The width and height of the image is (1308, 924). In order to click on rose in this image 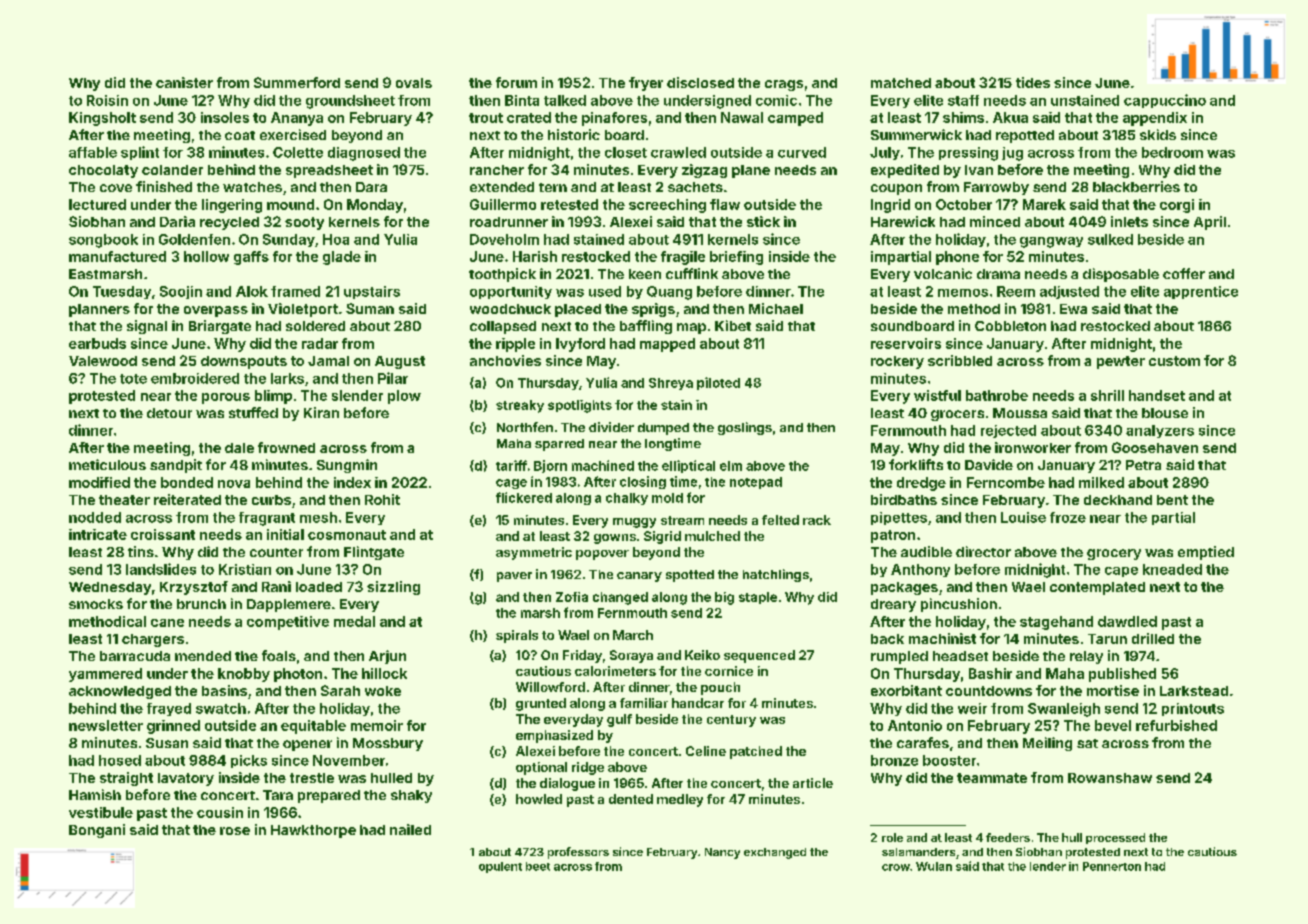, I will do `click(235, 831)`.
